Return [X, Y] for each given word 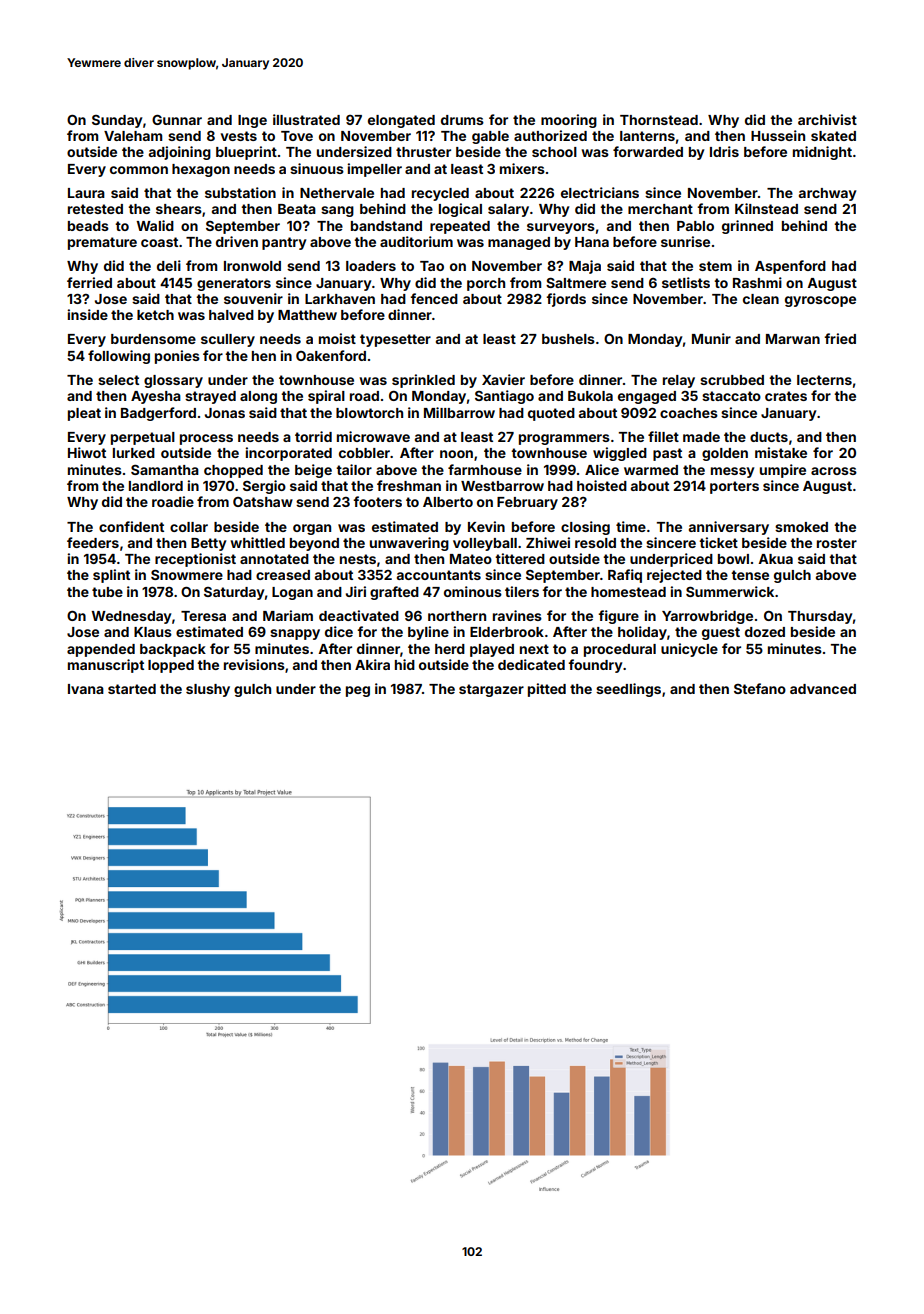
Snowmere [187, 575]
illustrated [306, 119]
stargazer [491, 690]
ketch [155, 315]
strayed [210, 397]
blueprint [246, 153]
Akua [775, 559]
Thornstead [659, 120]
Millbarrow [459, 412]
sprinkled [423, 381]
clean [761, 299]
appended [101, 650]
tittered [520, 558]
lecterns [824, 380]
